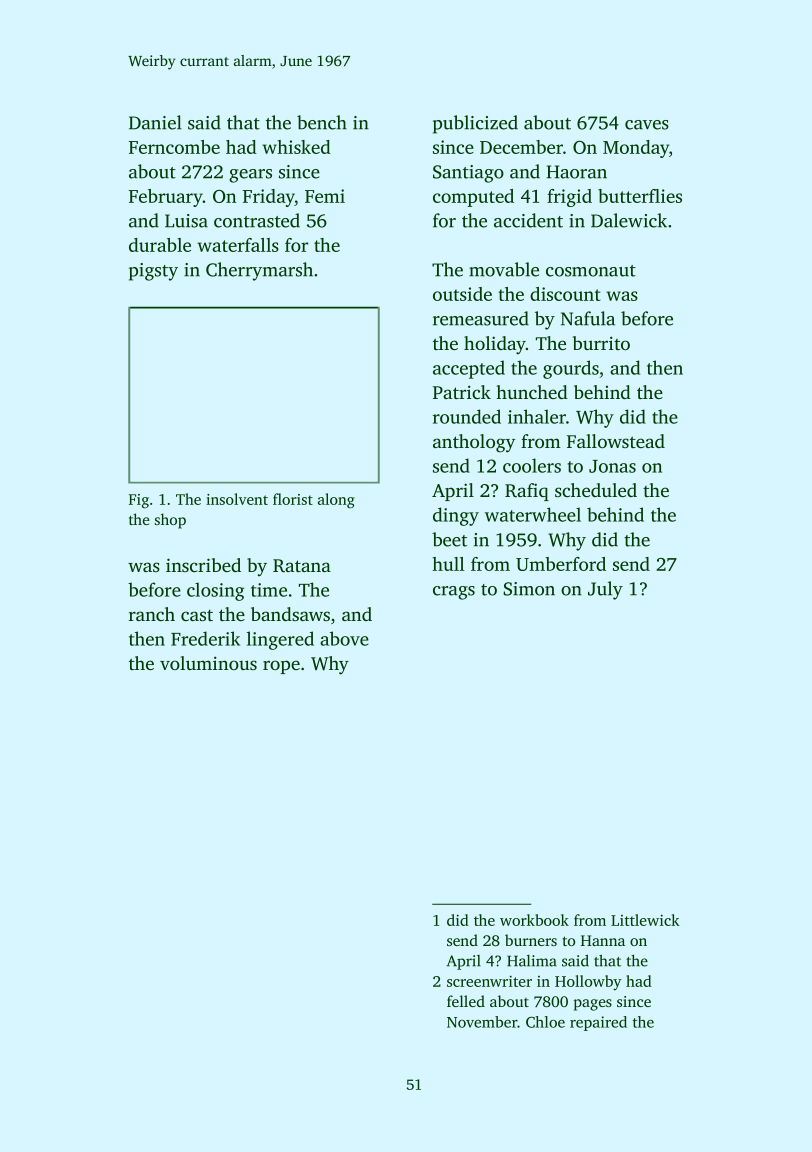  What do you see at coordinates (462, 294) in the page?
I see `outside` at bounding box center [462, 294].
